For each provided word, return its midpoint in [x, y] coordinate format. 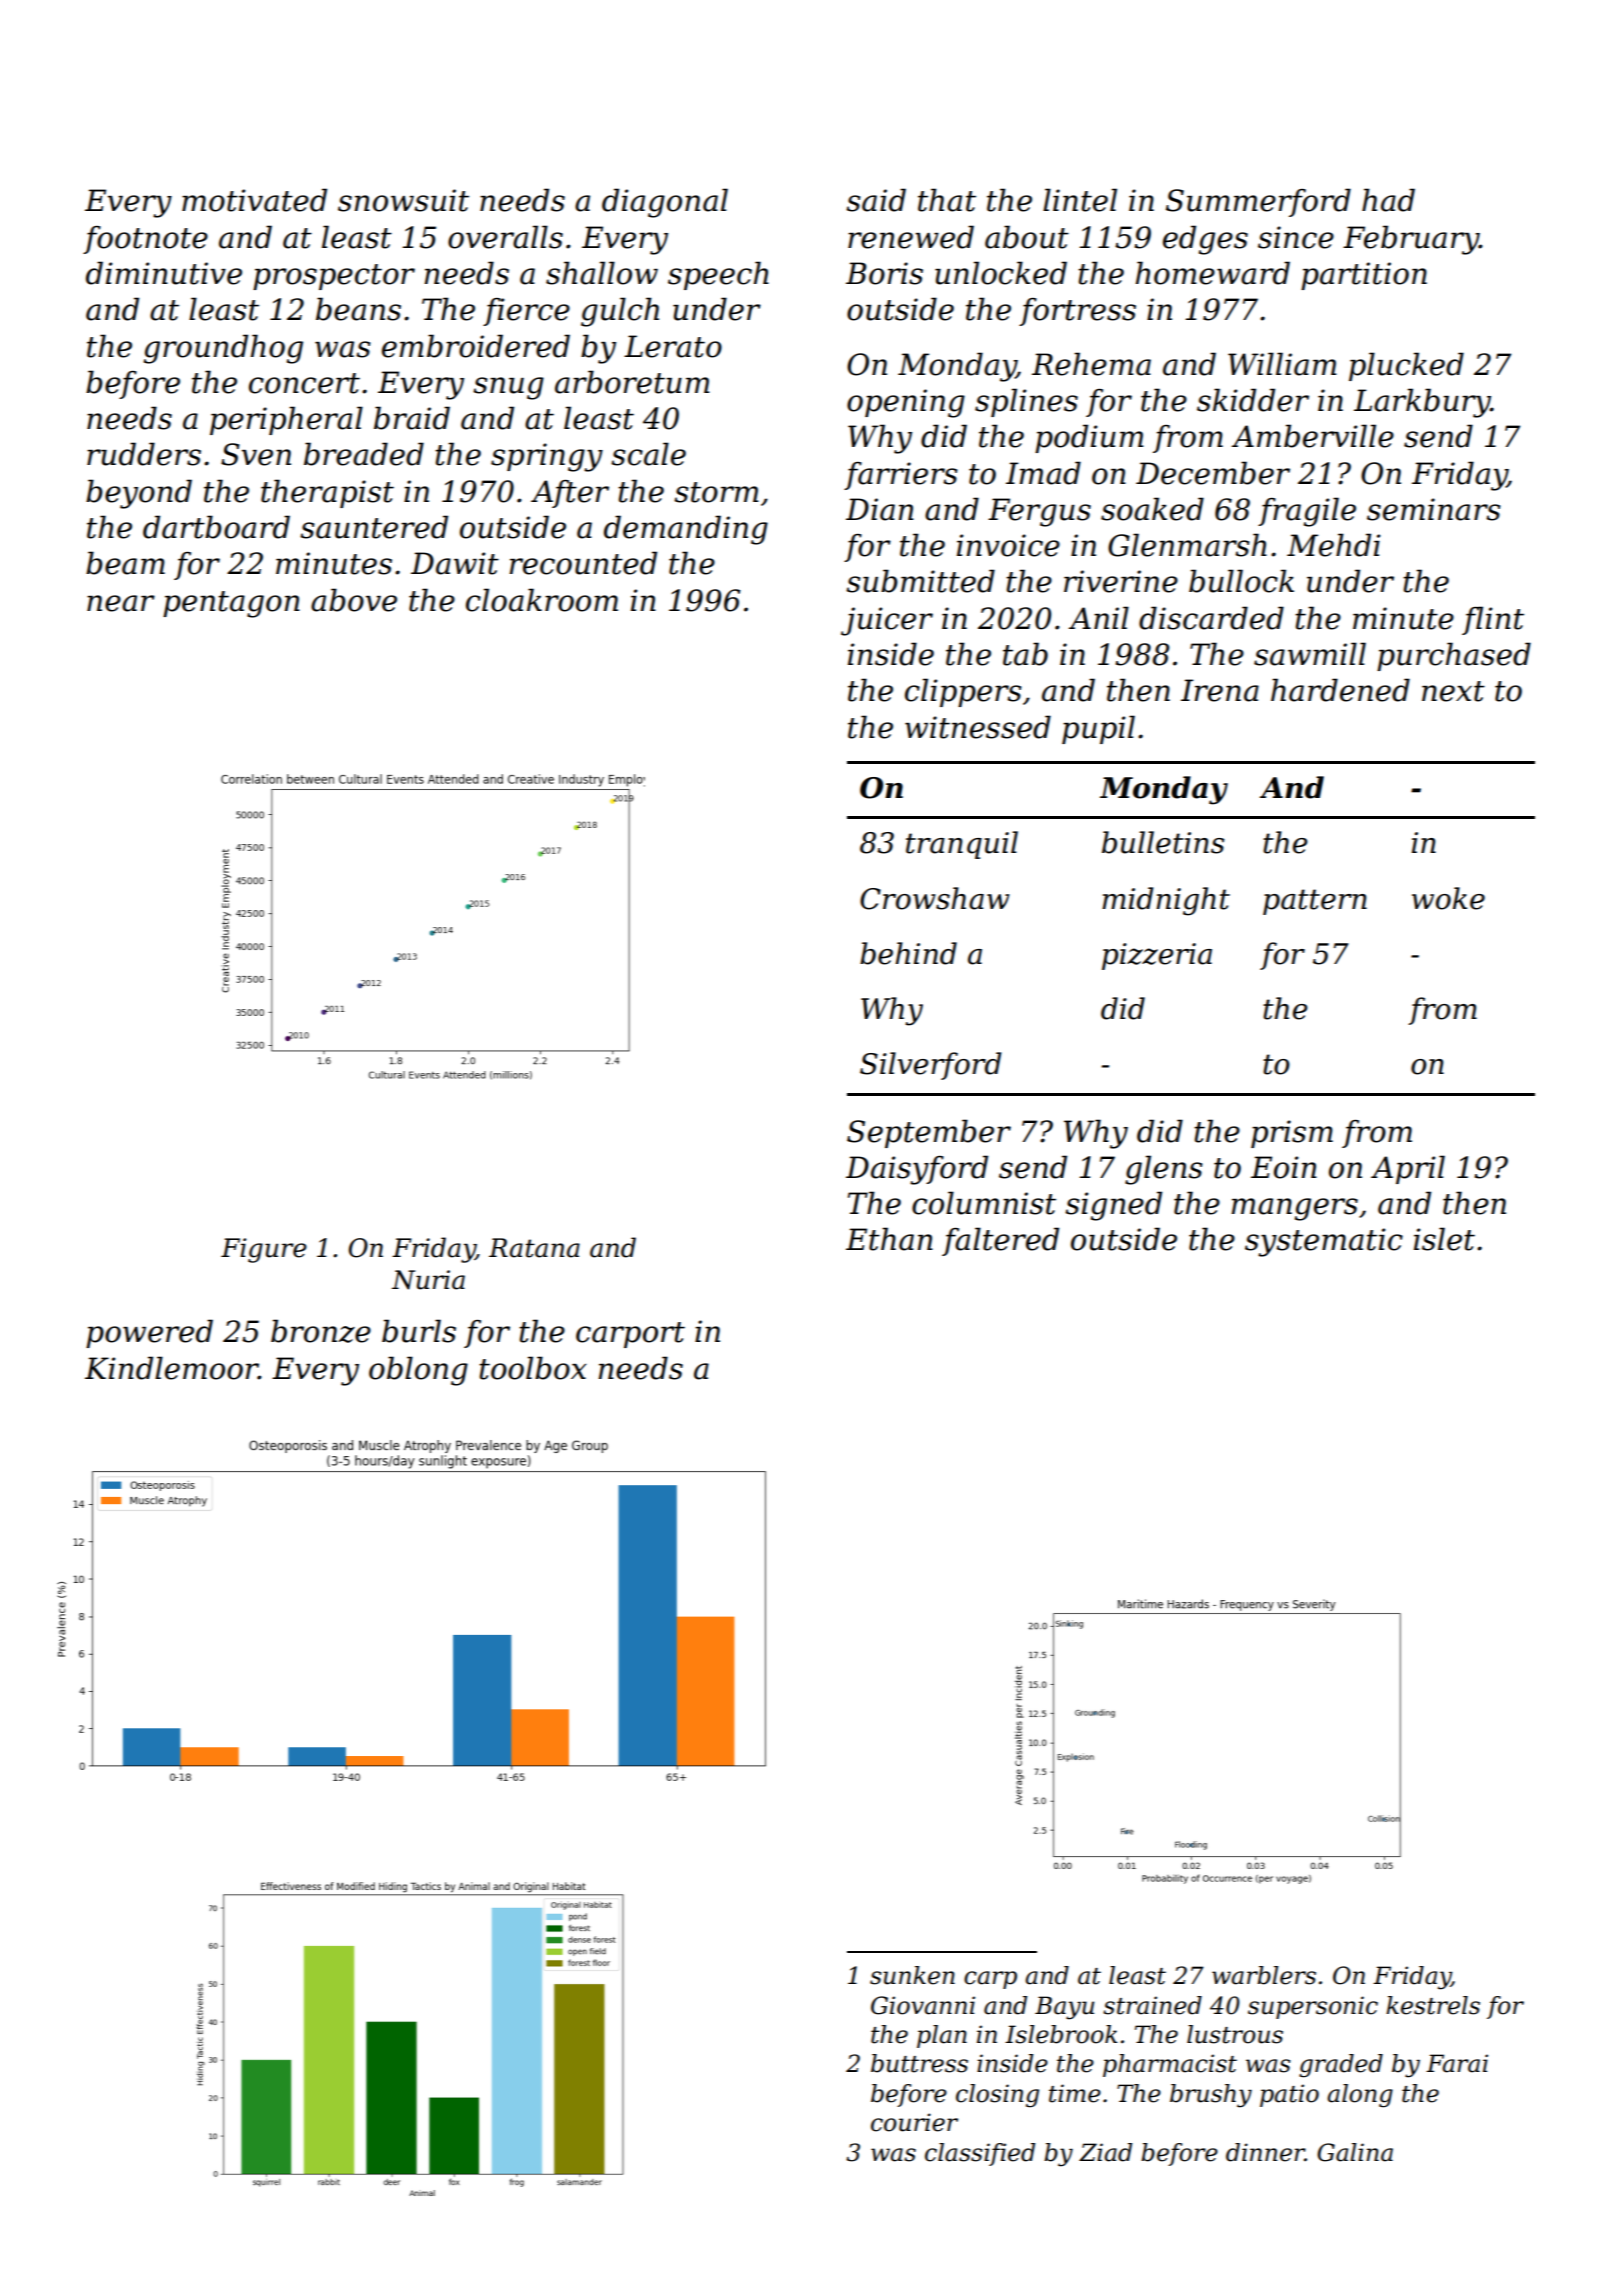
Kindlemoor [171, 1368]
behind [908, 953]
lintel [1080, 200]
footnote [145, 240]
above [354, 600]
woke [1448, 898]
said [876, 200]
